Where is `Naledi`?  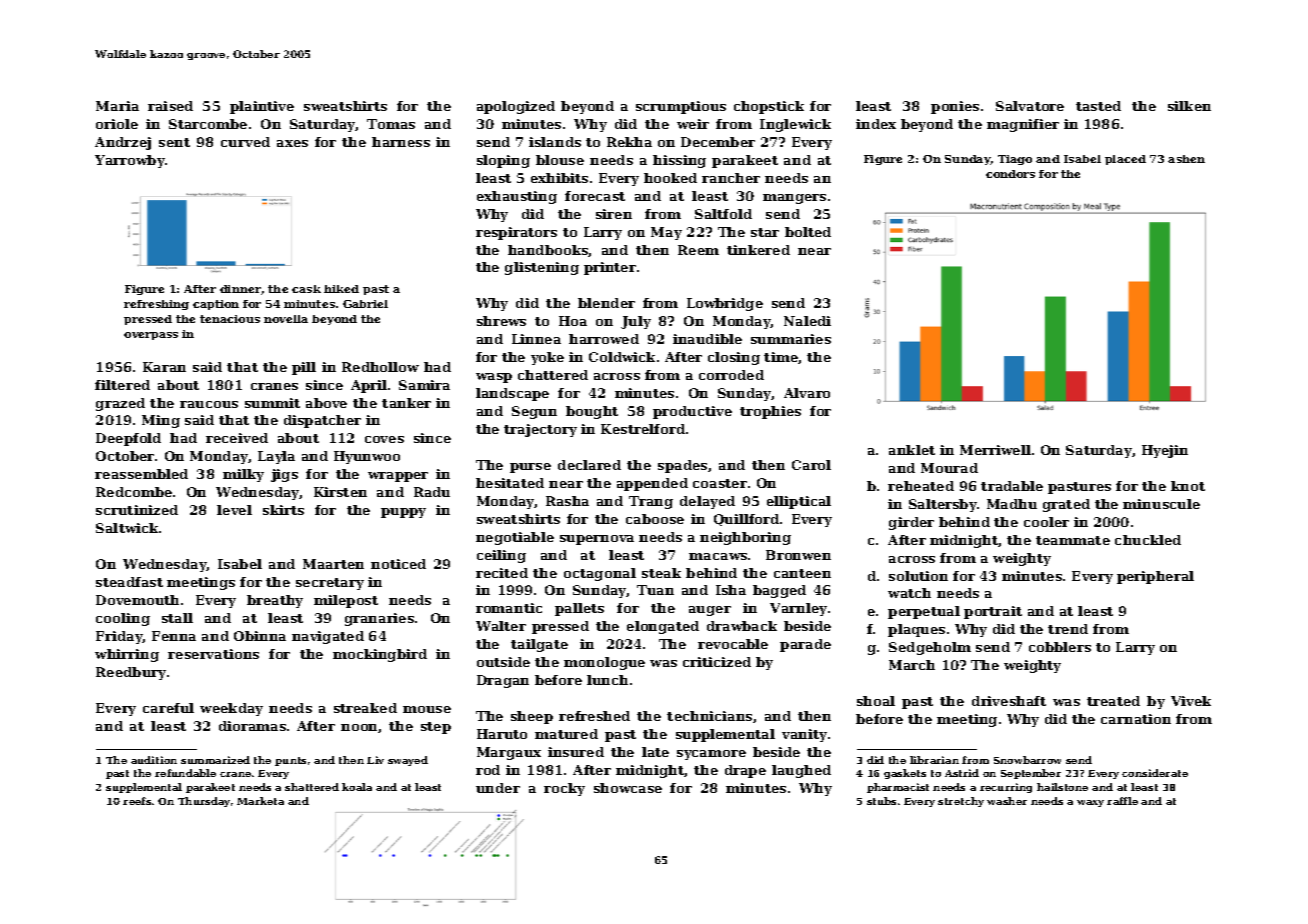
Naledi is located at coordinates (807, 321).
